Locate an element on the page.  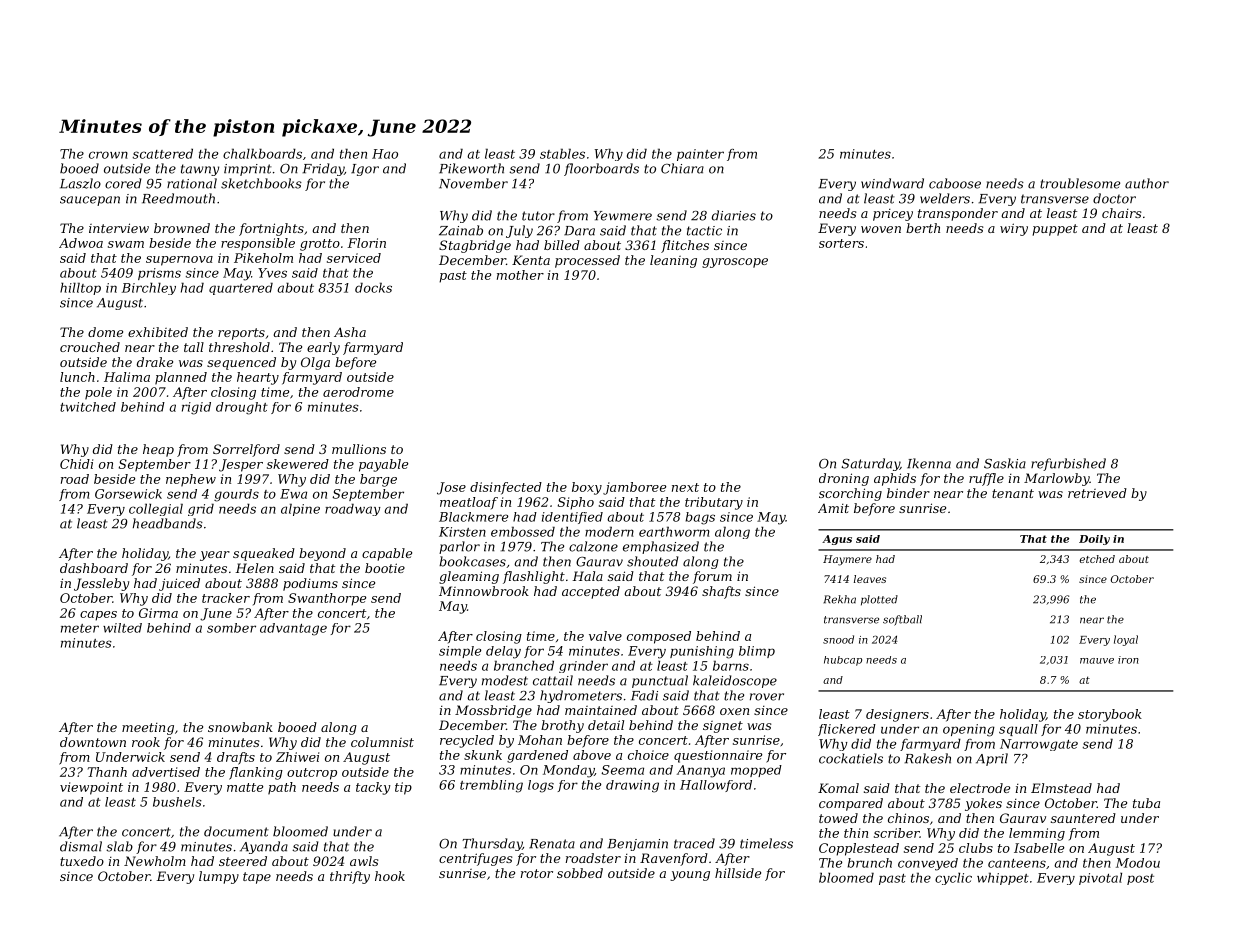
grinder is located at coordinates (583, 666).
